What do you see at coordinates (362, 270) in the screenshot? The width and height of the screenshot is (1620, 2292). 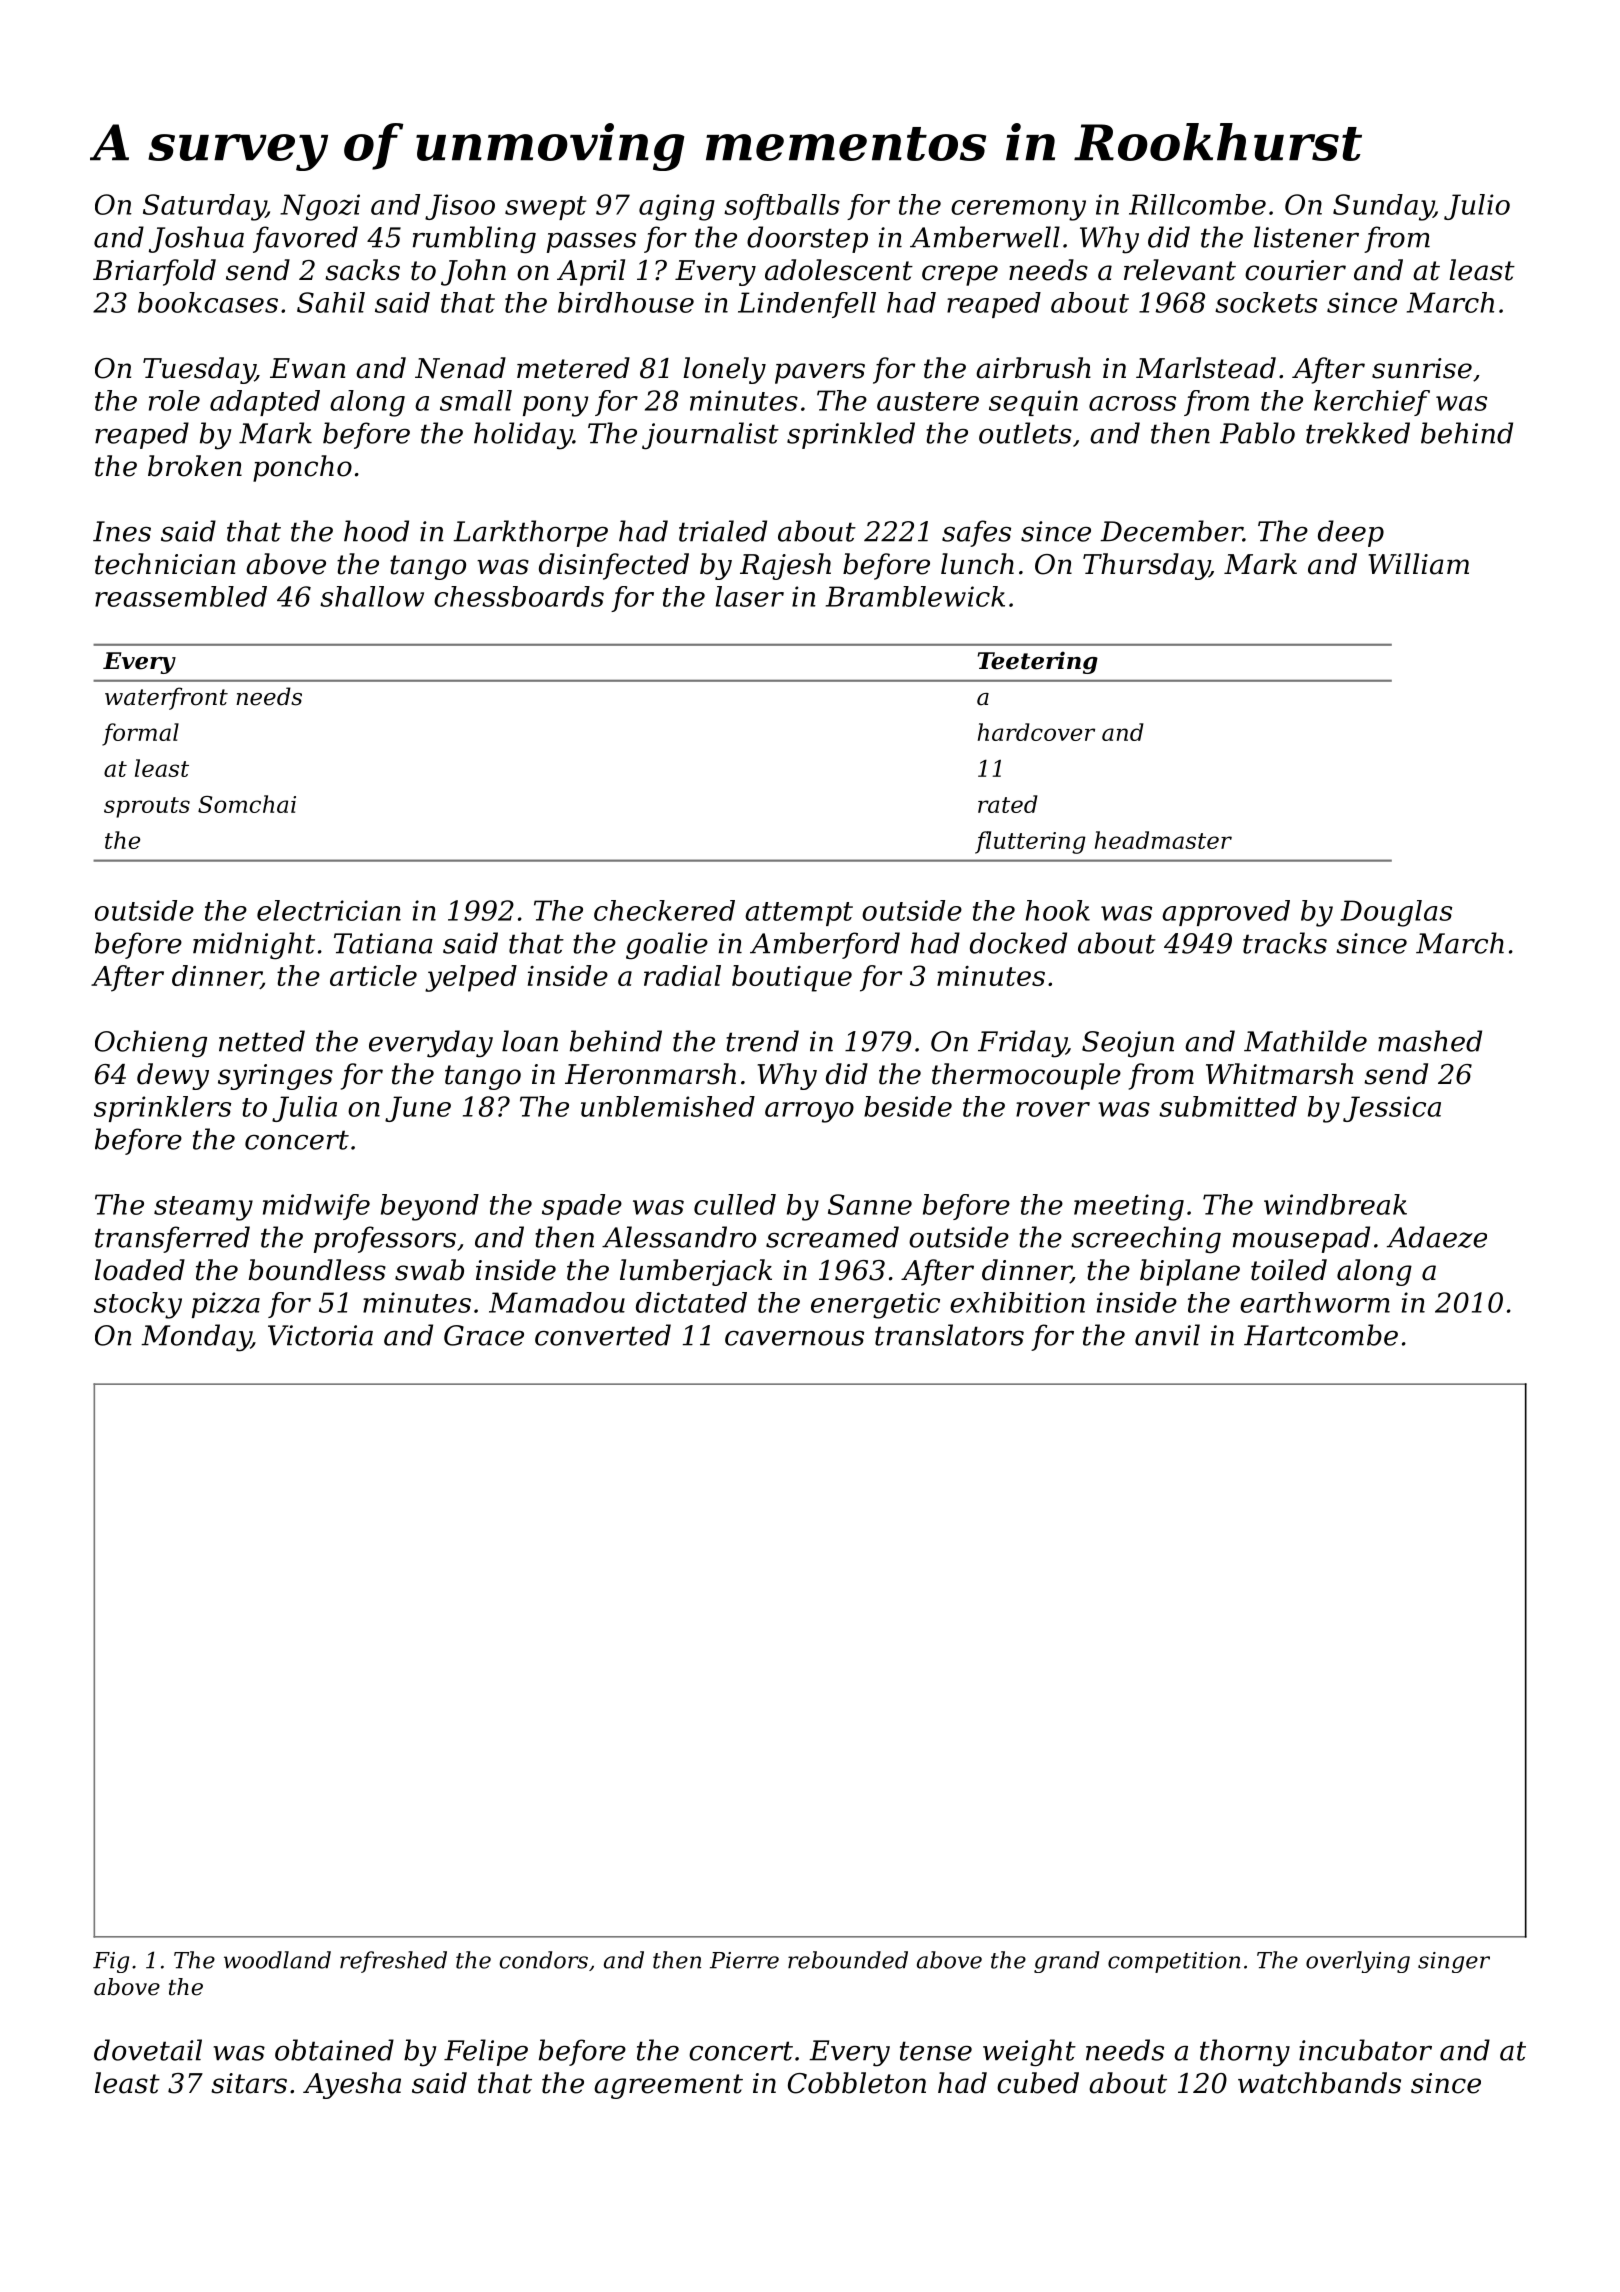 I see `sacks` at bounding box center [362, 270].
